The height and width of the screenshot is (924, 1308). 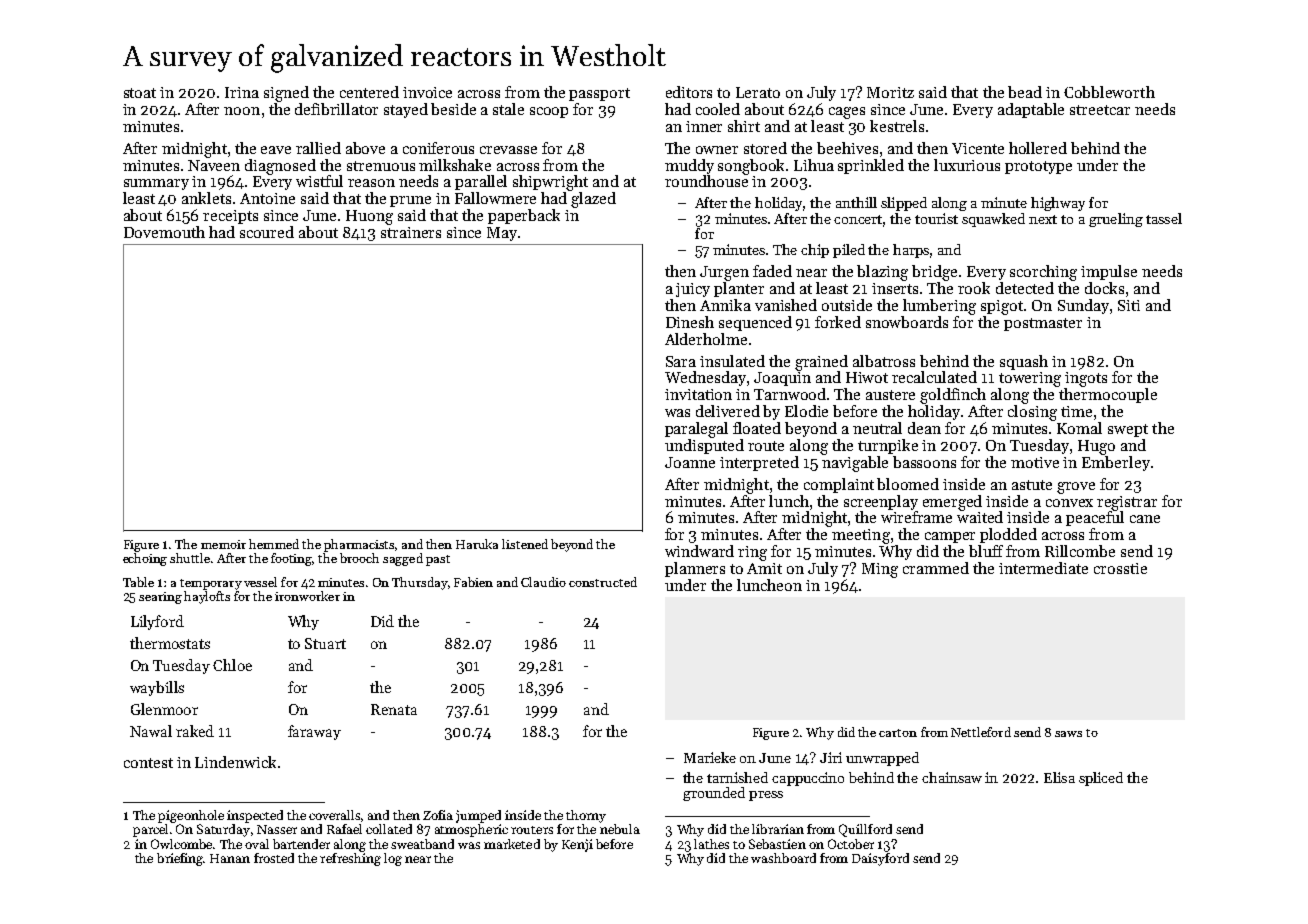 I want to click on Dovemouth, so click(x=164, y=232).
